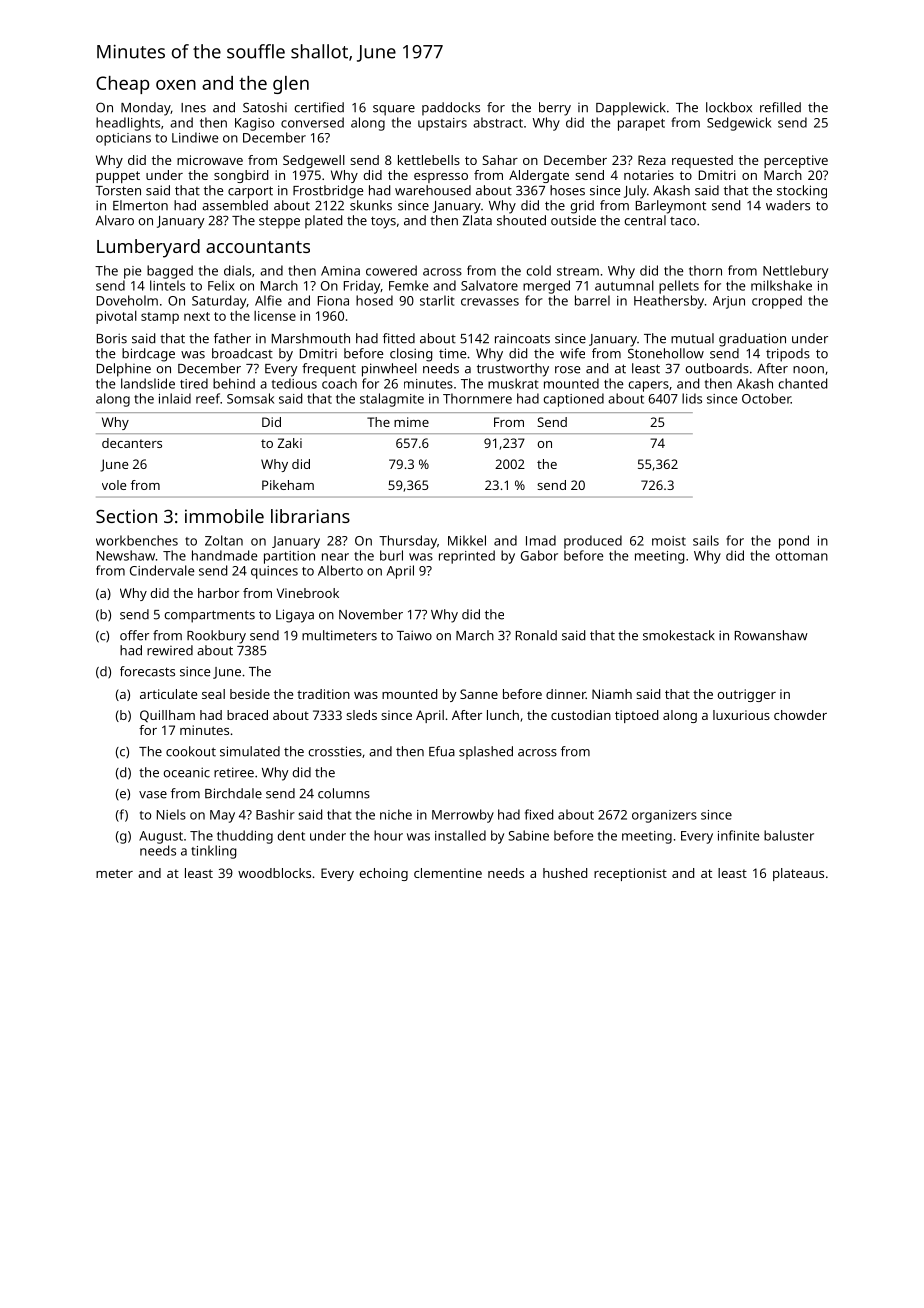 The height and width of the screenshot is (1308, 924). Describe the element at coordinates (224, 516) in the screenshot. I see `immobile` at that location.
